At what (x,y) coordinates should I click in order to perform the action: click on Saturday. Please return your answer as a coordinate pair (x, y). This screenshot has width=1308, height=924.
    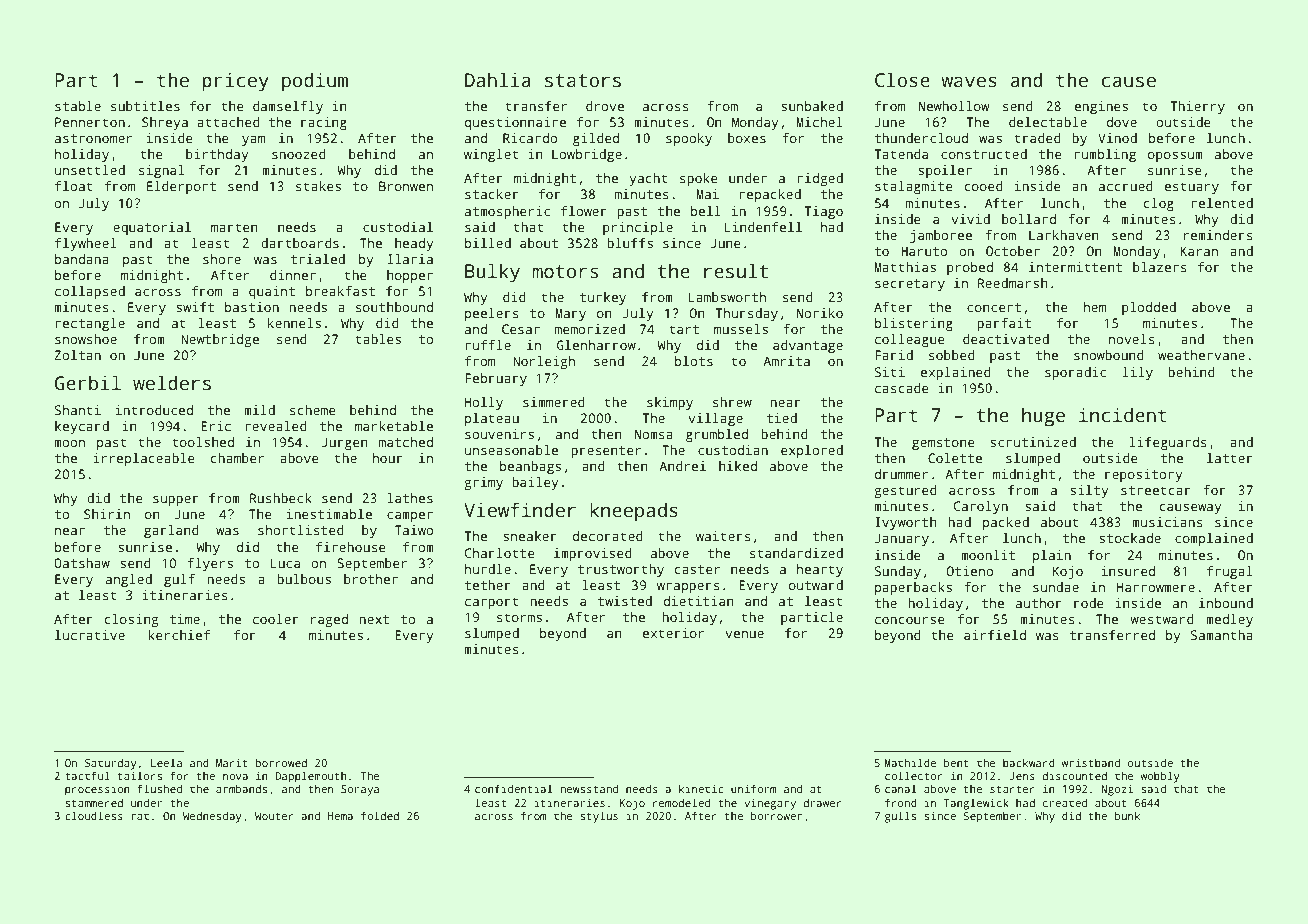
    Looking at the image, I should click on (111, 764).
